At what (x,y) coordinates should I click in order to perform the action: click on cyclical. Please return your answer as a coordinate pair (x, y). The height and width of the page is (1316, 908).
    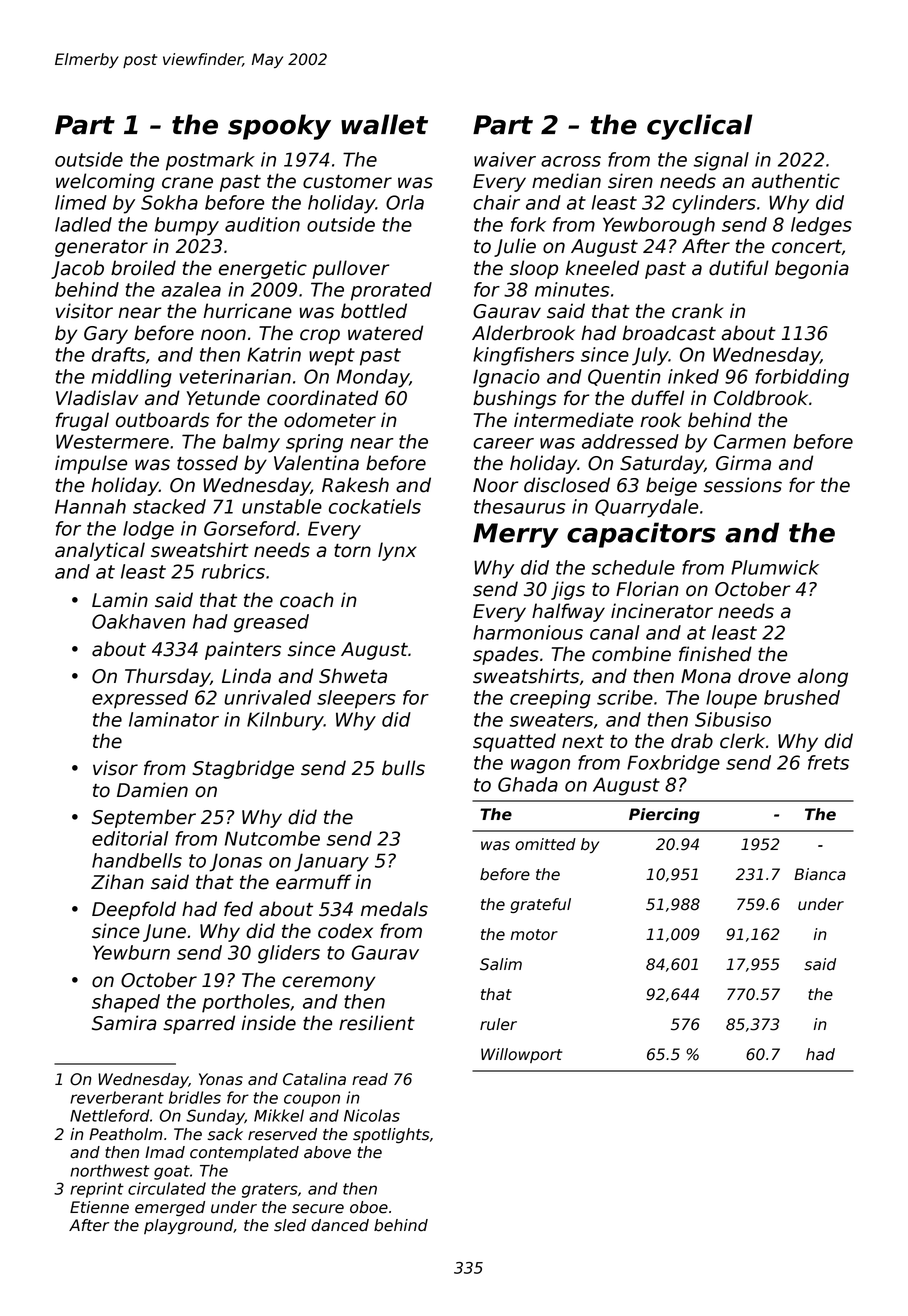
    Looking at the image, I should click on (700, 127).
